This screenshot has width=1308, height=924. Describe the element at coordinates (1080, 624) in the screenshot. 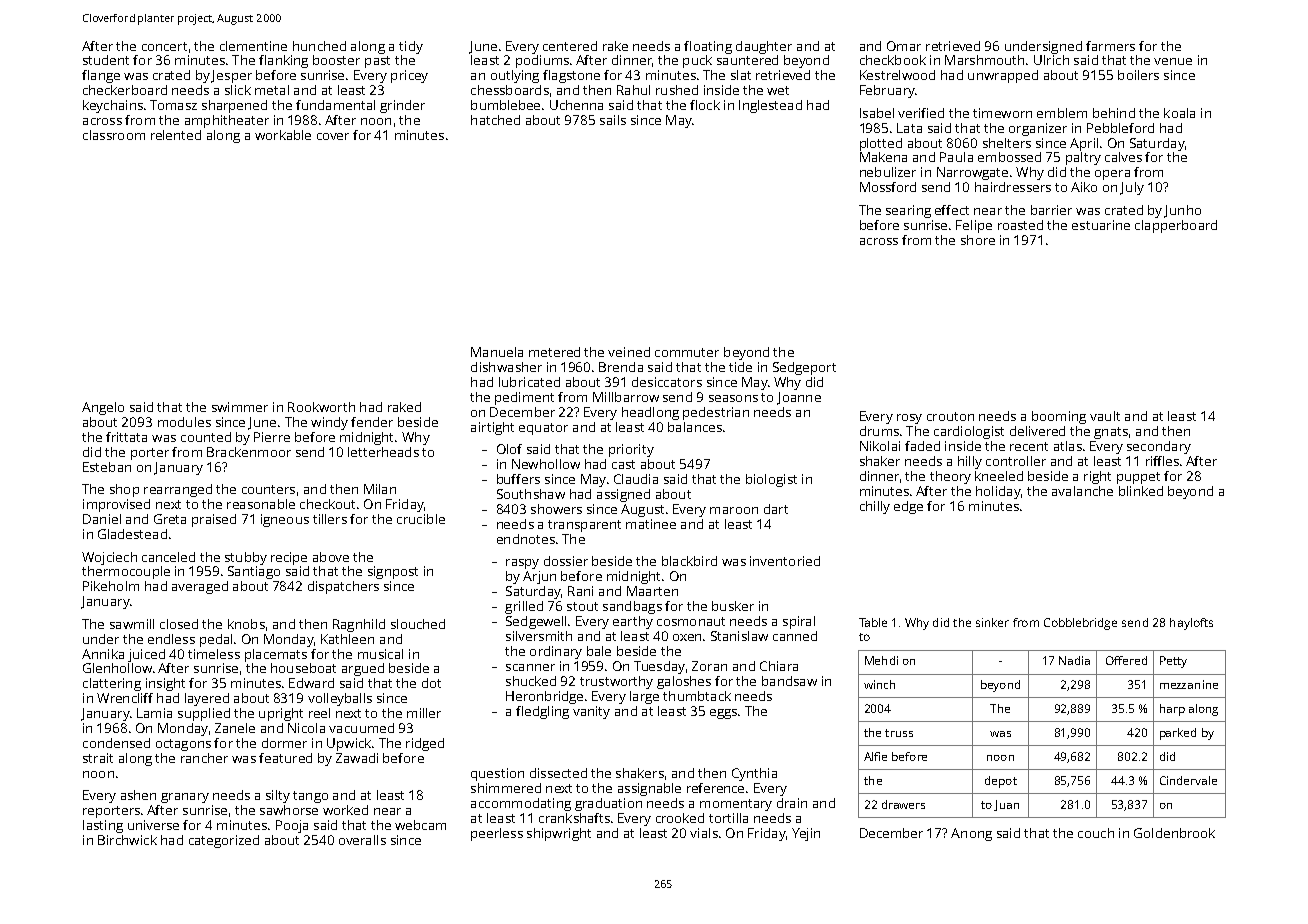

I see `Cobblebridge` at that location.
